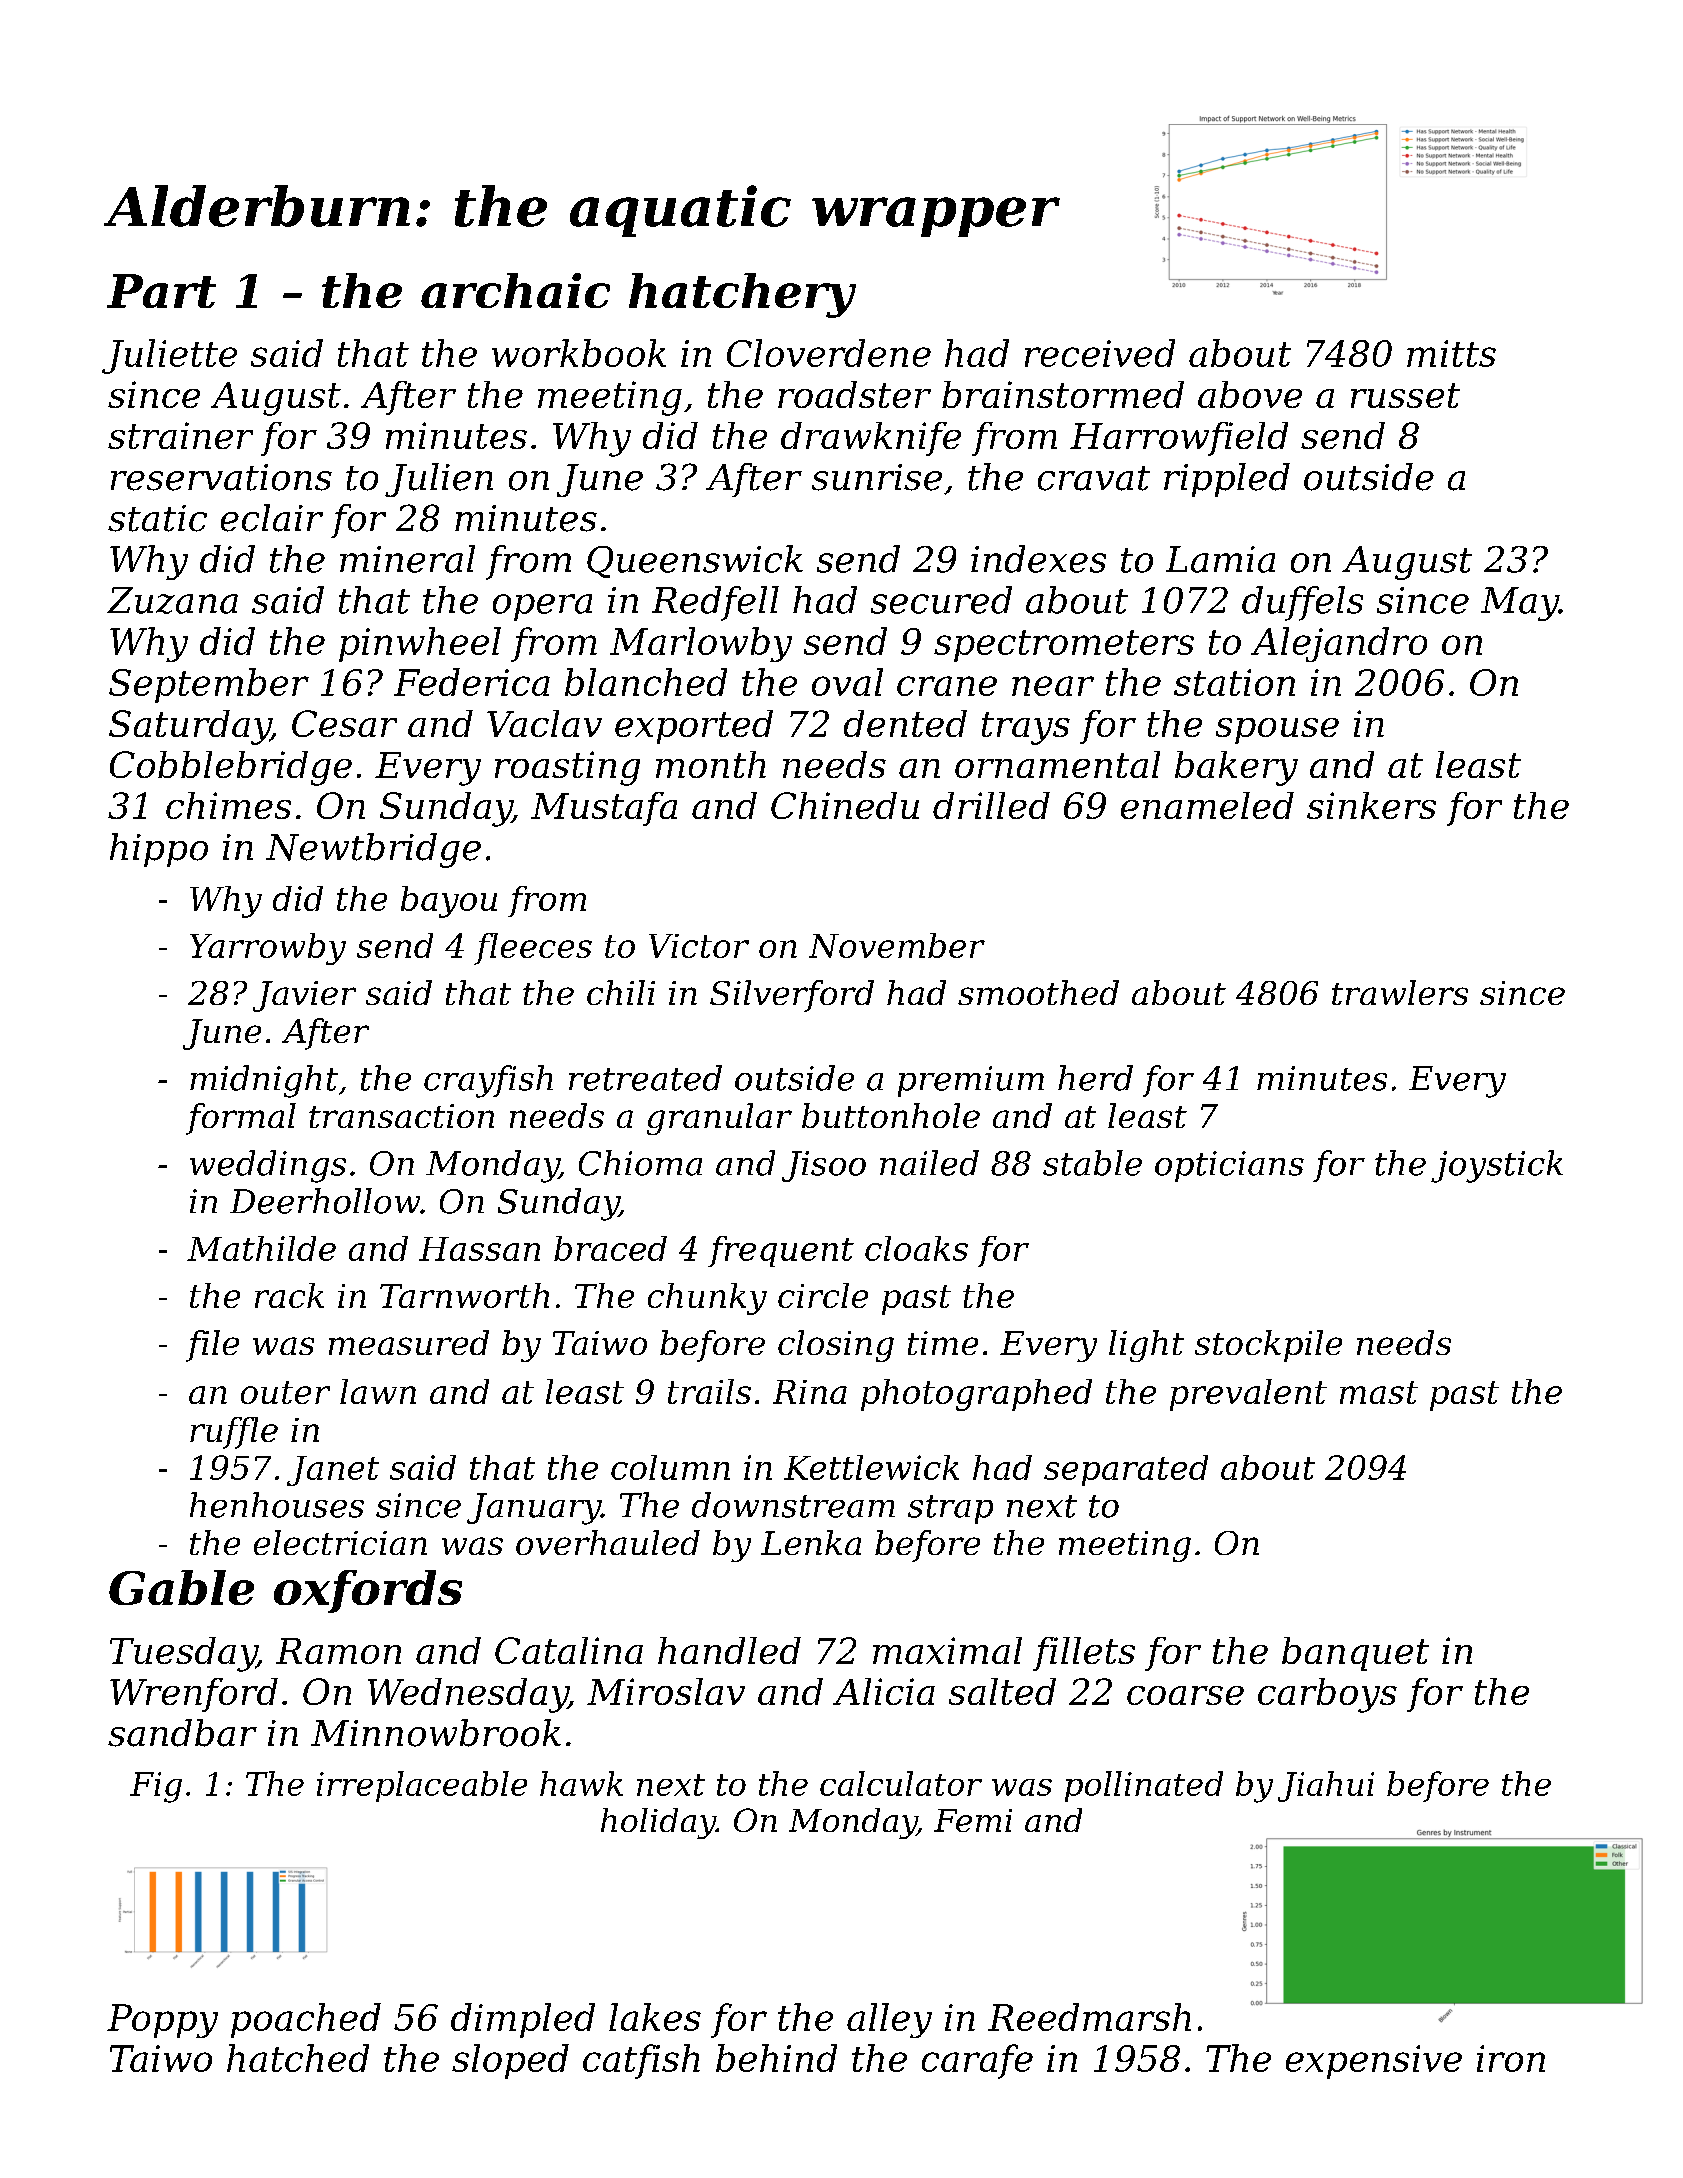  I want to click on retreated, so click(645, 1078).
